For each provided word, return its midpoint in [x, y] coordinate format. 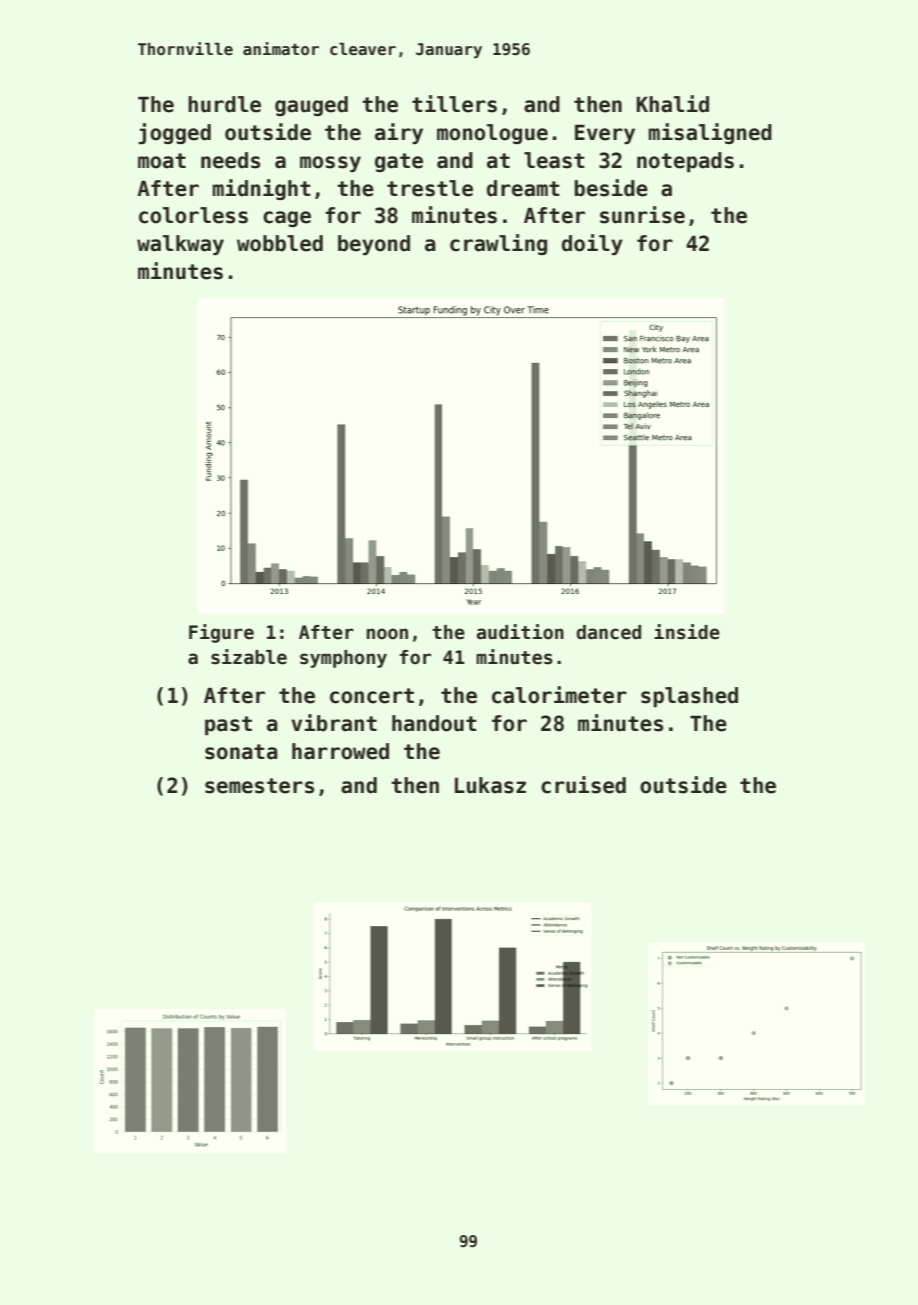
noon [387, 634]
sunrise [642, 215]
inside [687, 632]
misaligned [710, 133]
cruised [583, 785]
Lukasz [490, 785]
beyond [374, 245]
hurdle [224, 104]
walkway [180, 245]
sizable [249, 657]
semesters [259, 786]
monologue [492, 134]
